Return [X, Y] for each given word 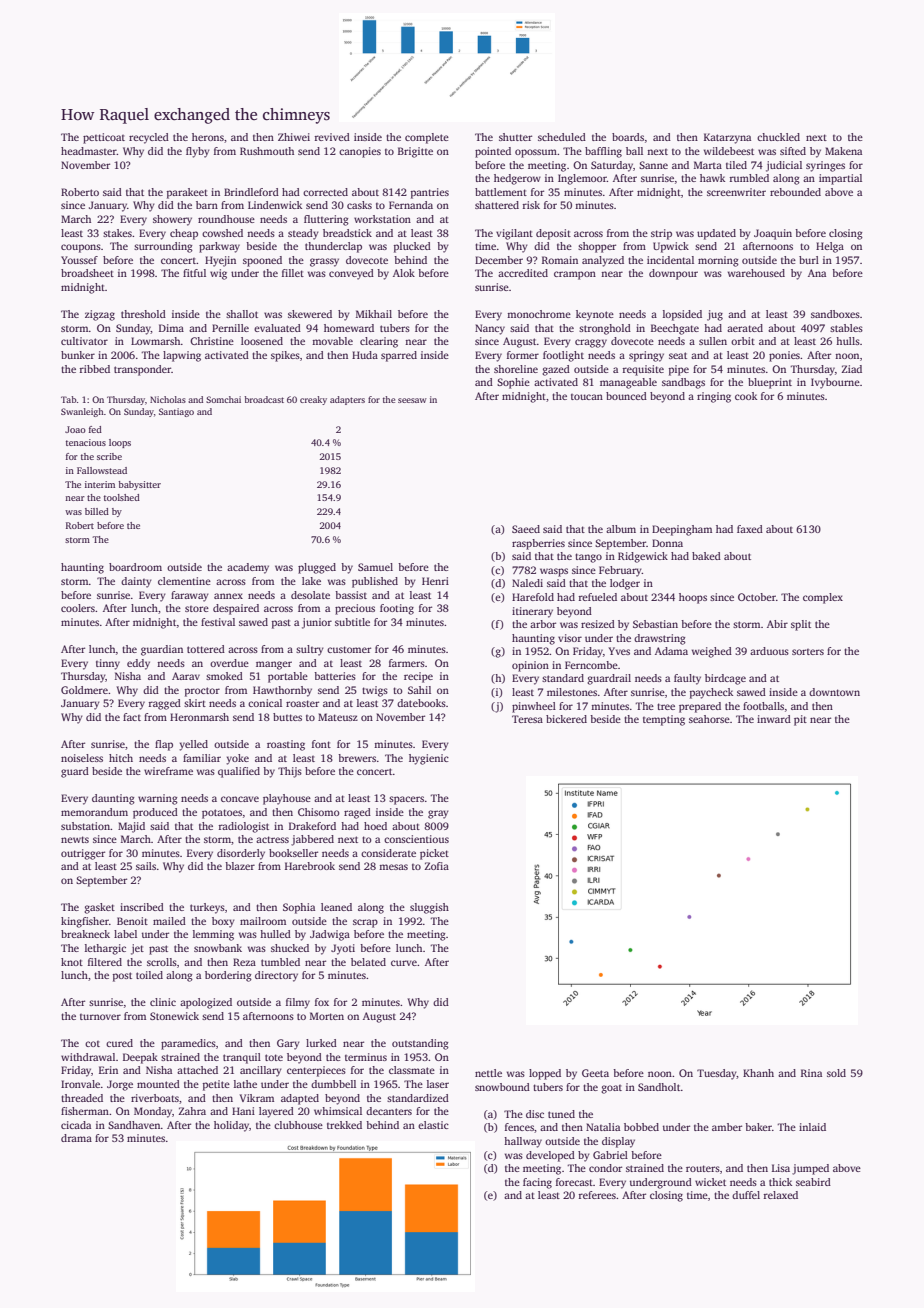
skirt [195, 703]
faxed [750, 529]
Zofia [437, 866]
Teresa [527, 719]
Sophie [513, 383]
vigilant [514, 234]
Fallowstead [102, 470]
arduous [769, 651]
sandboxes [835, 314]
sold [836, 1073]
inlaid [812, 1127]
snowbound [502, 1087]
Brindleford [251, 192]
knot [72, 962]
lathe [245, 1084]
